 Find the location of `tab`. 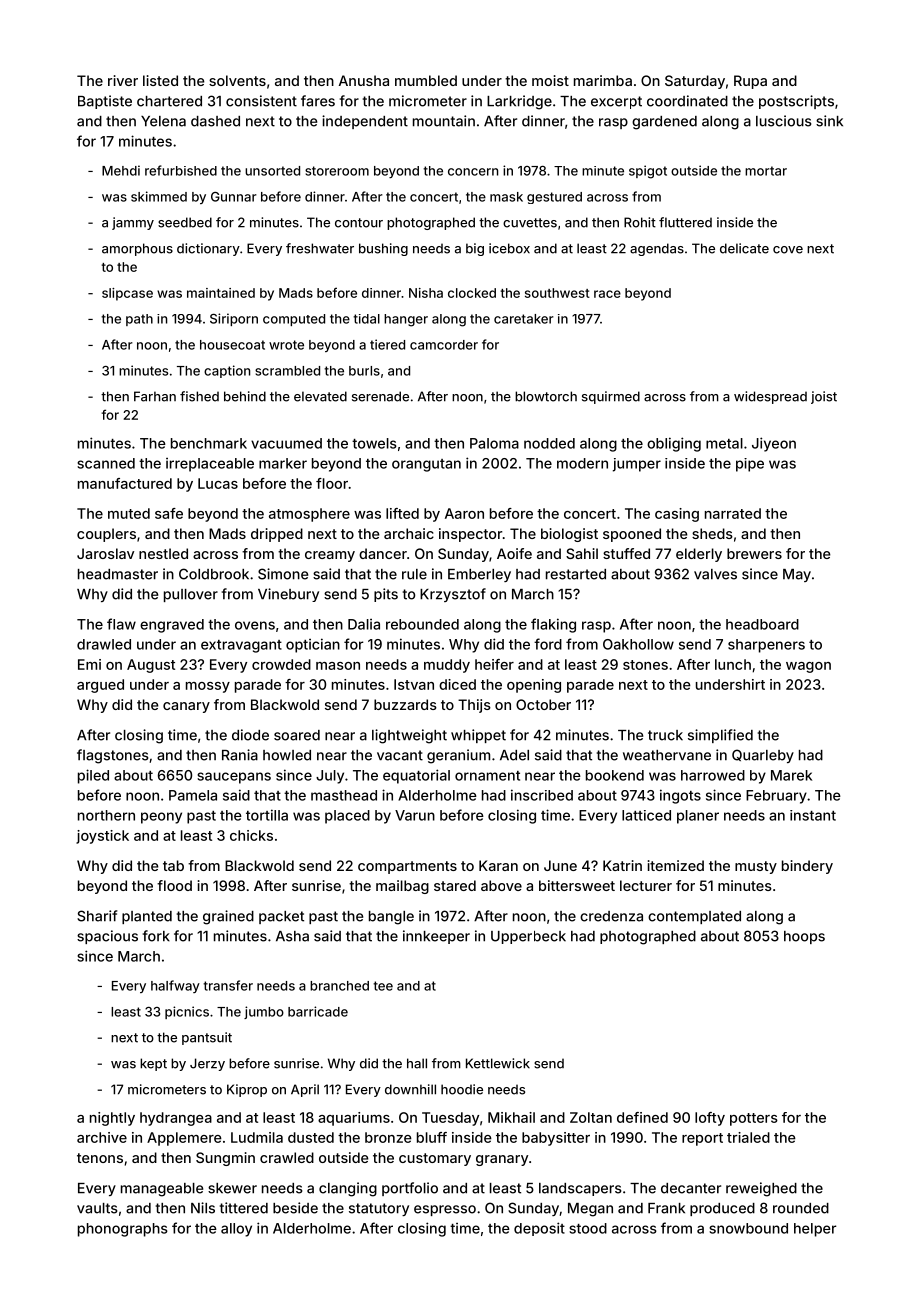

tab is located at coordinates (173, 865).
